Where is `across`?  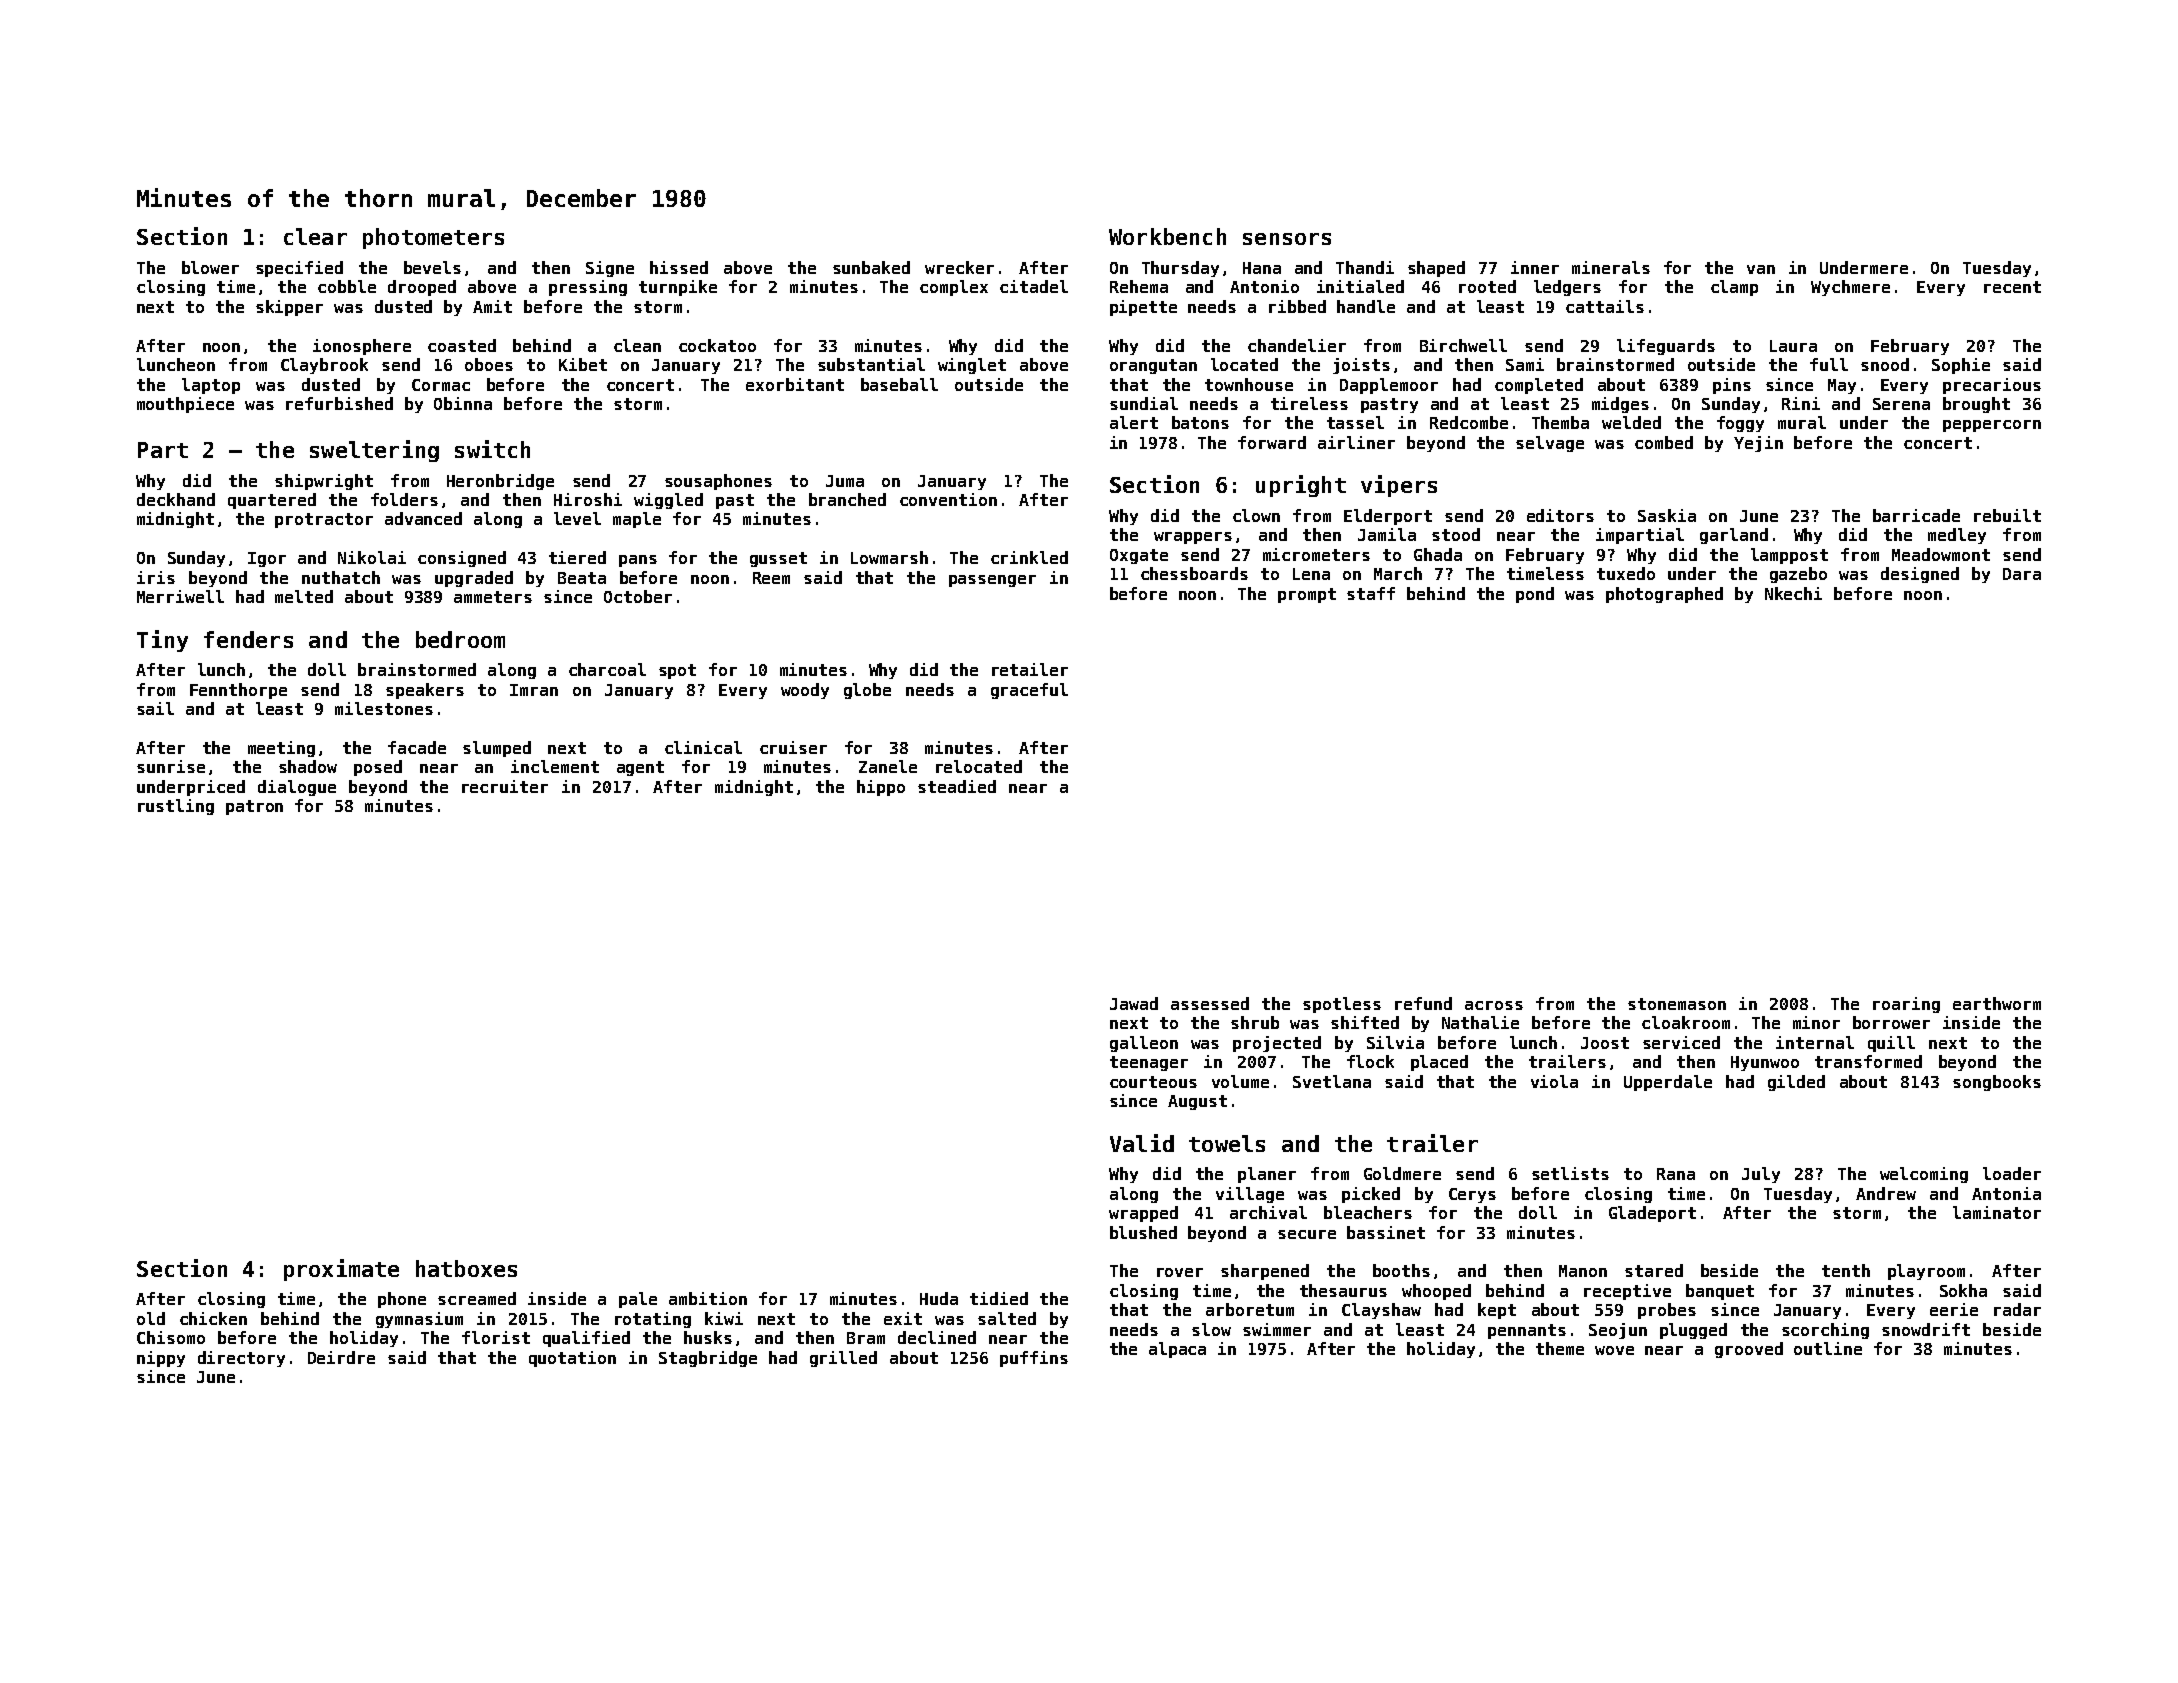
across is located at coordinates (1494, 1005).
